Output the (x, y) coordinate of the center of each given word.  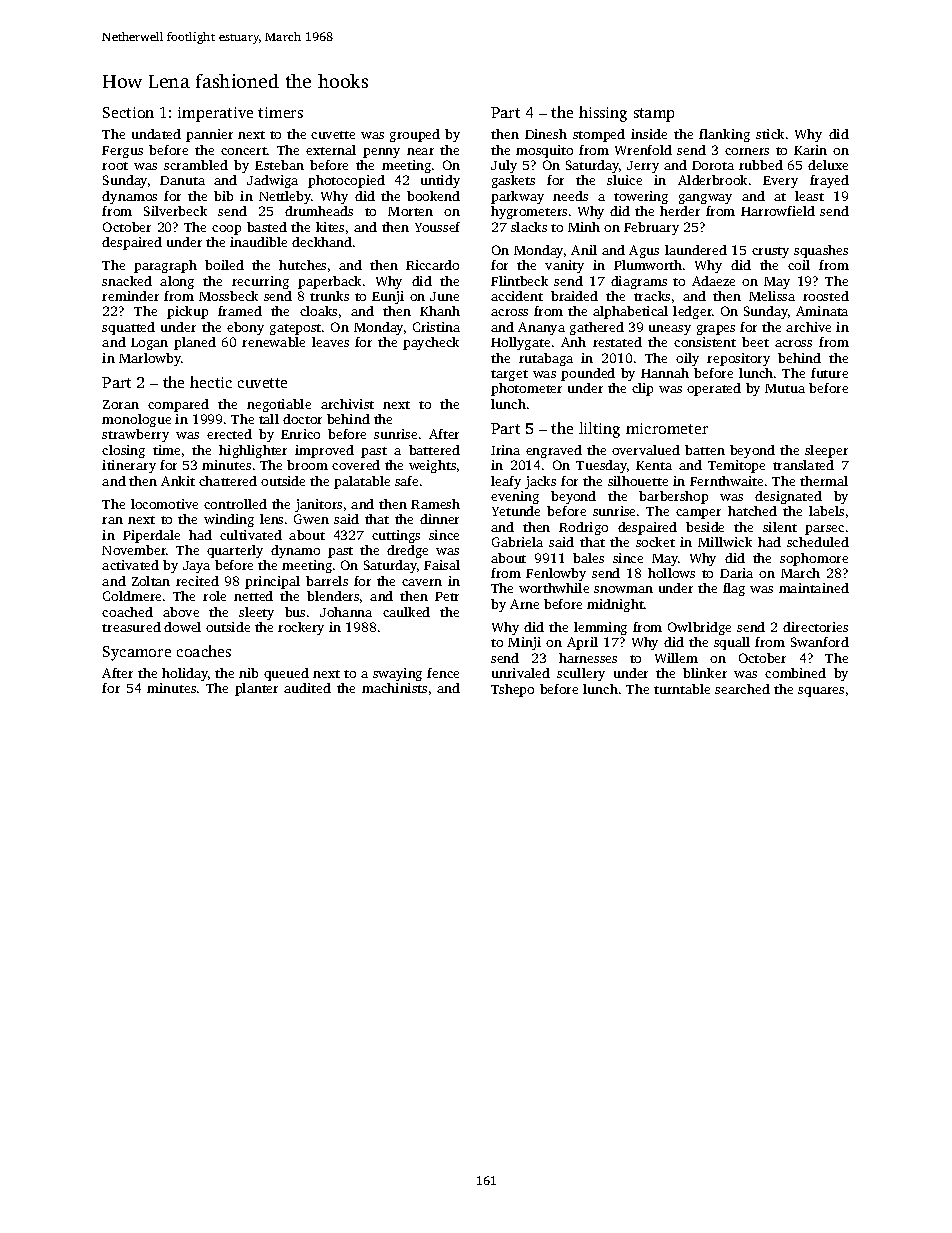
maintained (814, 588)
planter (256, 689)
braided (574, 296)
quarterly (235, 551)
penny (381, 153)
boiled (224, 265)
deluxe (828, 165)
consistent (705, 342)
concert (244, 151)
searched (742, 689)
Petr (447, 596)
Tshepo (512, 690)
